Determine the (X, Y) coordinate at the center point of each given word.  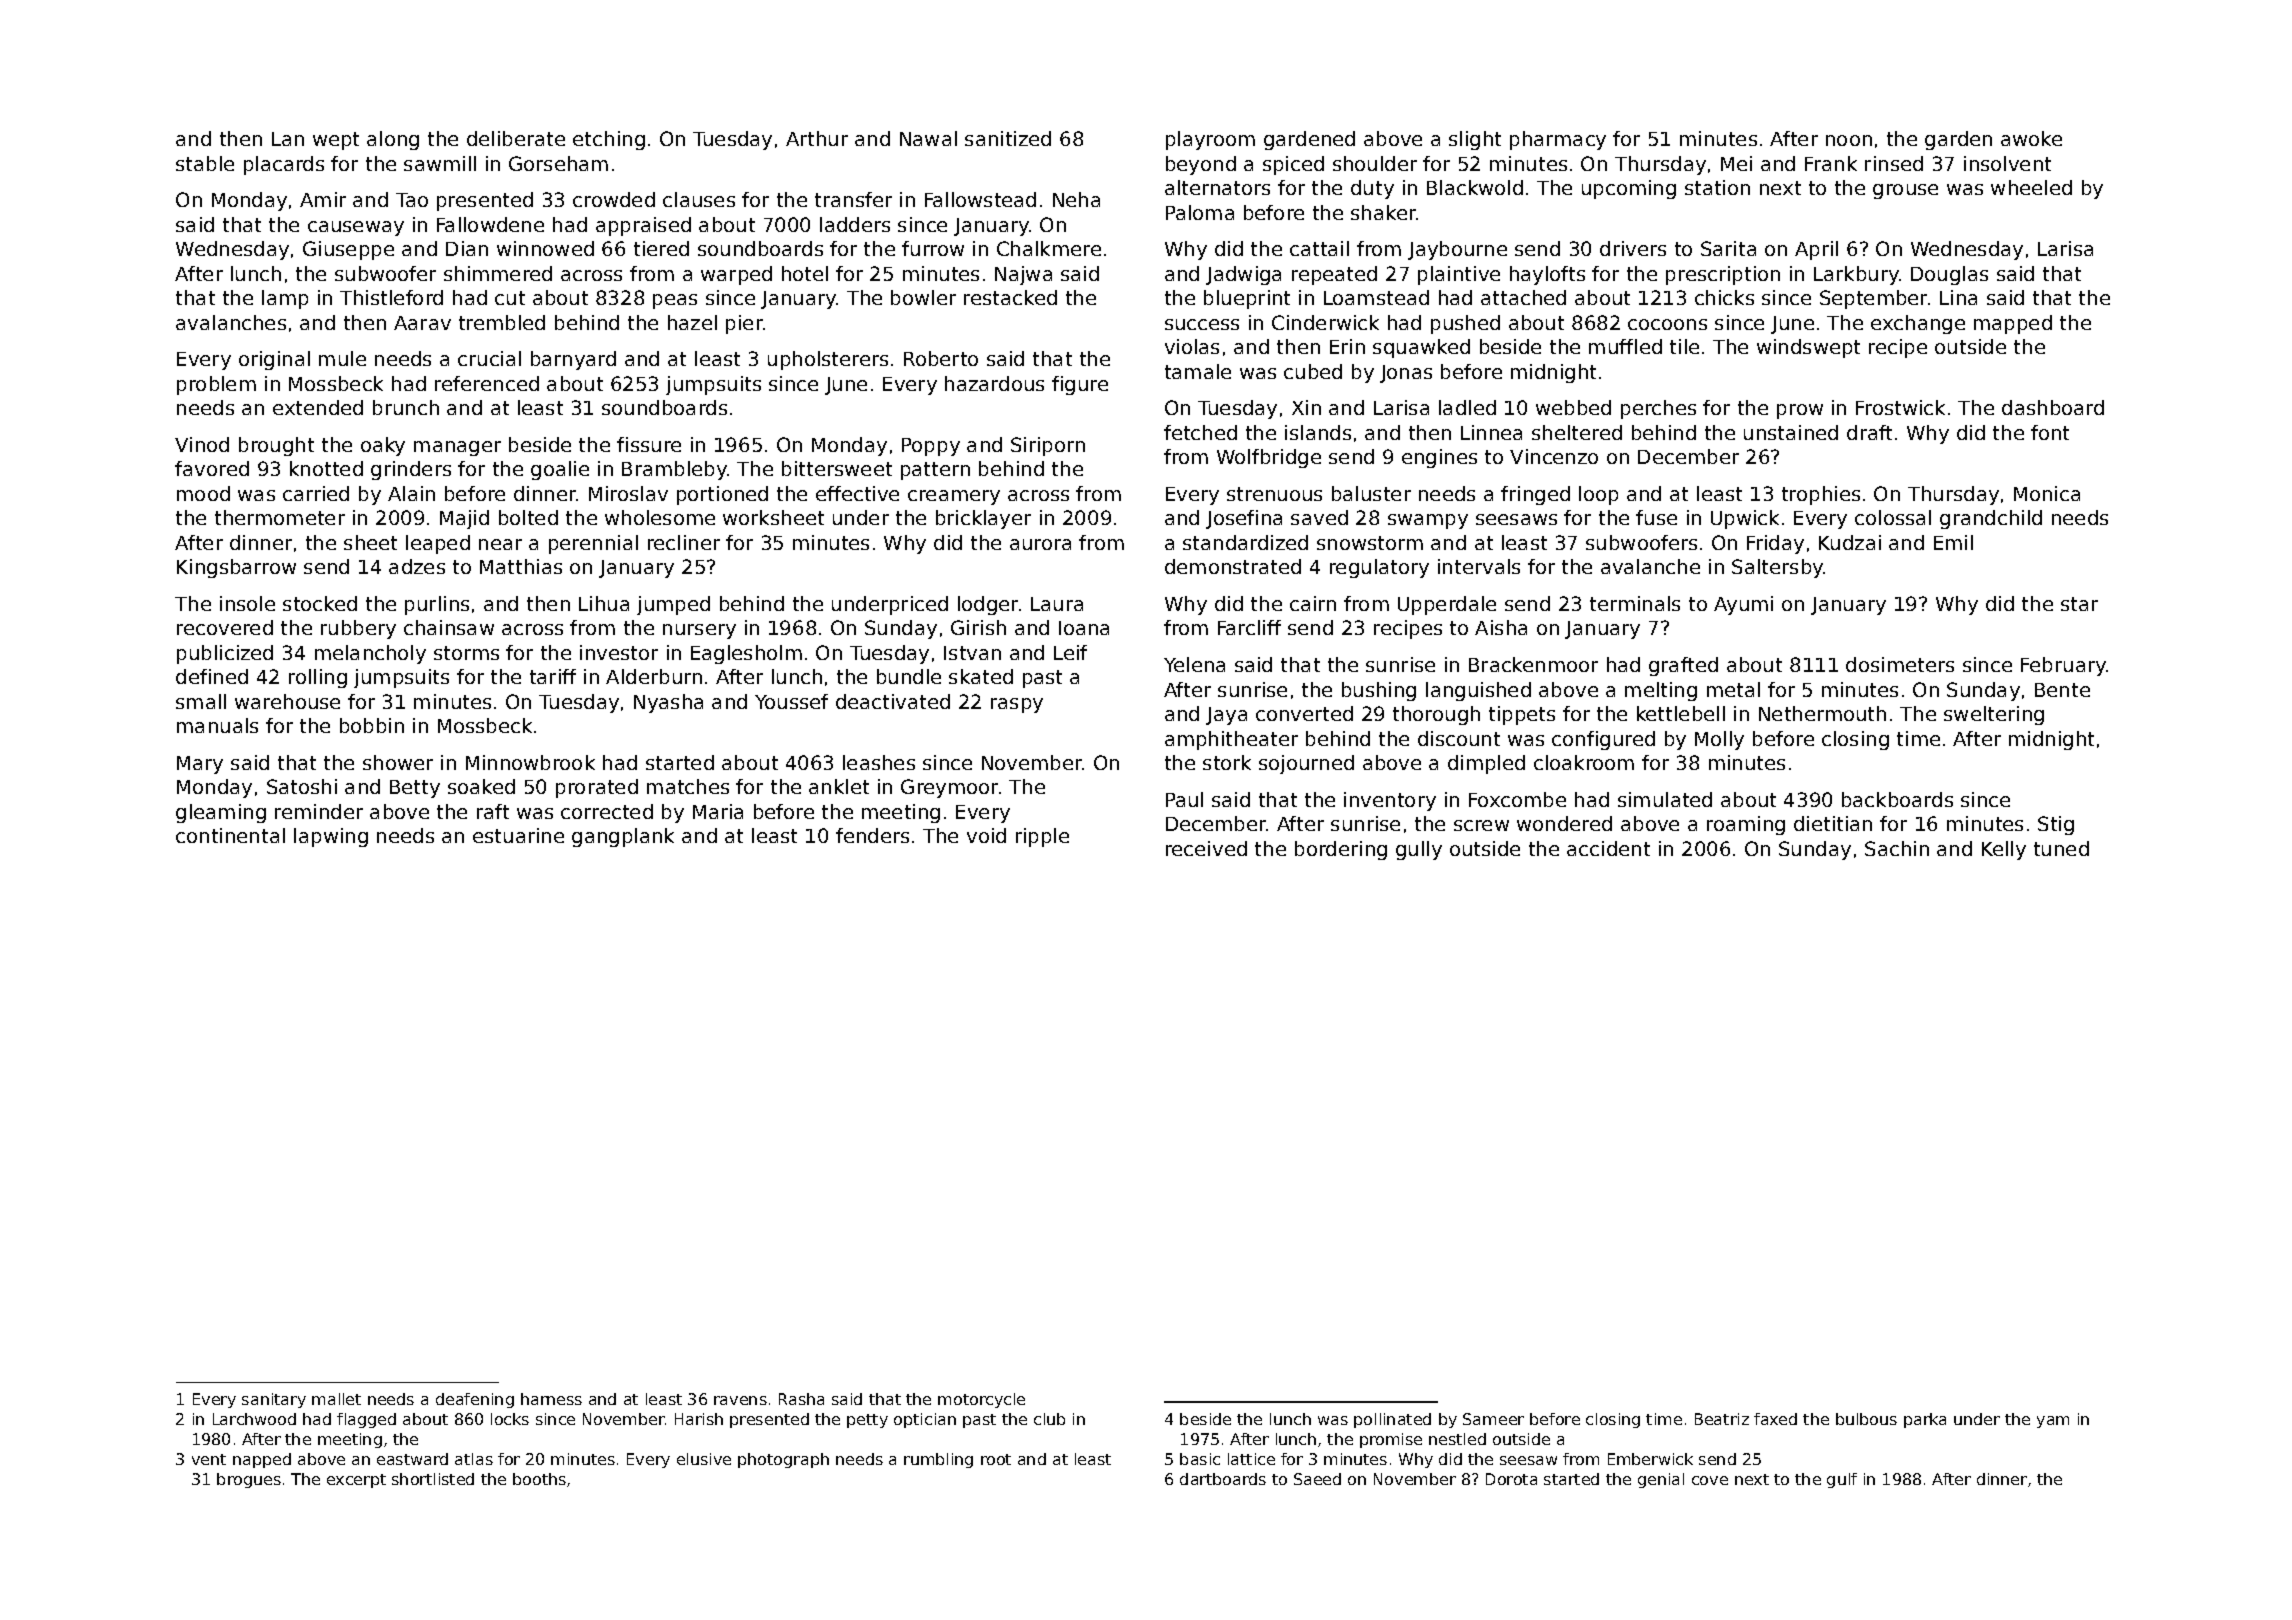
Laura (1057, 604)
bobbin (372, 725)
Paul (1184, 799)
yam (2053, 1422)
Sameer (1493, 1419)
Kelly (2004, 850)
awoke (2031, 138)
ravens (740, 1400)
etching (609, 140)
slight (1475, 140)
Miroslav (628, 493)
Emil (1953, 542)
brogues (249, 1480)
